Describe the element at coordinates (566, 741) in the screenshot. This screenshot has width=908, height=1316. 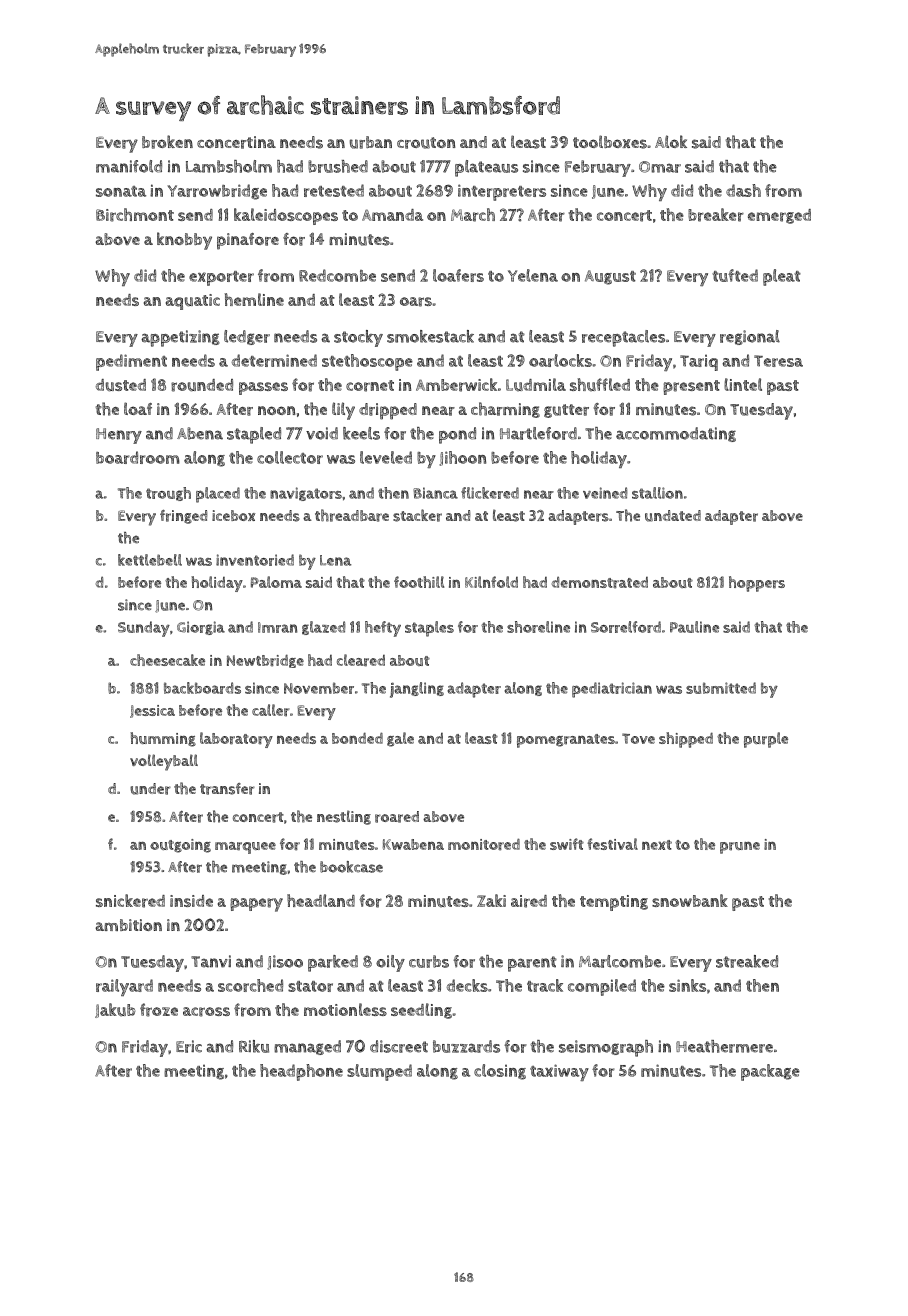
I see `pomegranates` at that location.
